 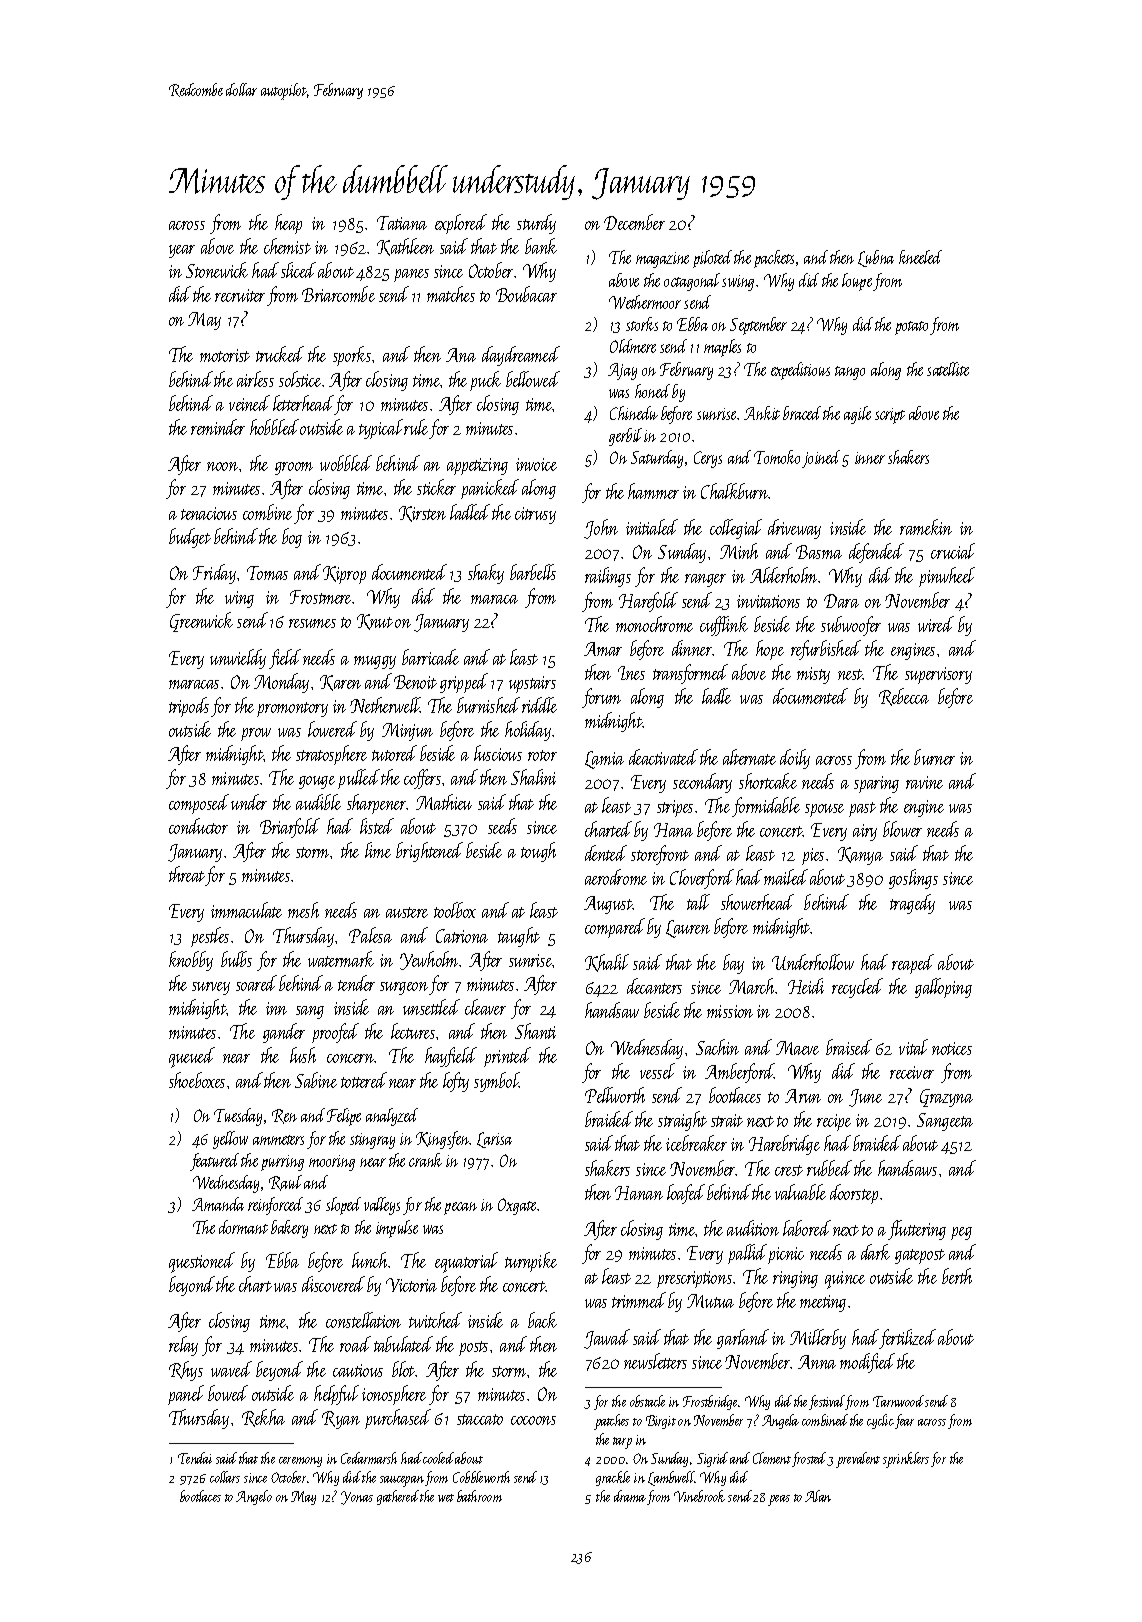 What do you see at coordinates (369, 1458) in the screenshot?
I see `Cedarmarsh` at bounding box center [369, 1458].
